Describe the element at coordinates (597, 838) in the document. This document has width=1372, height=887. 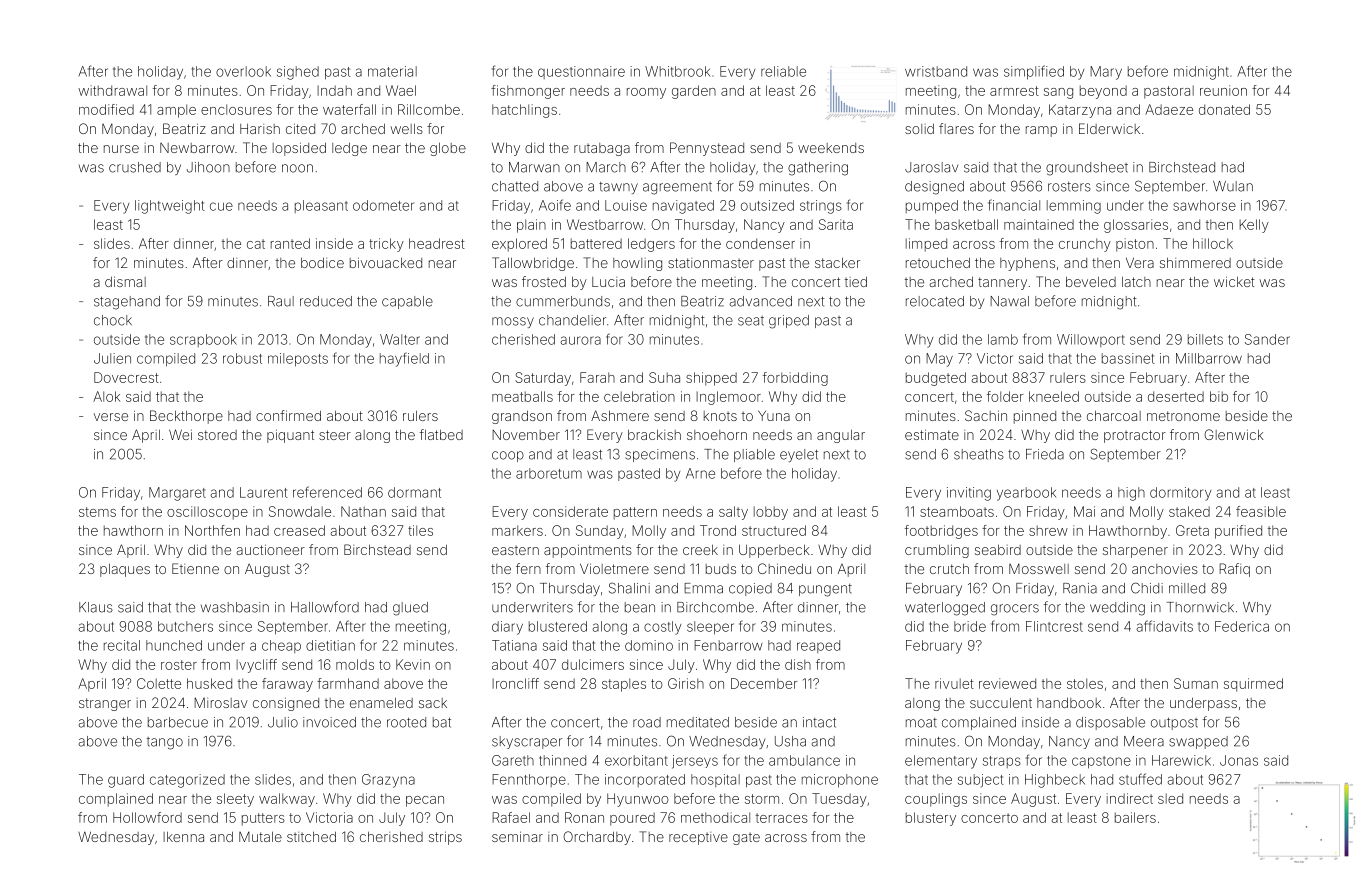
I see `Orchardby` at that location.
